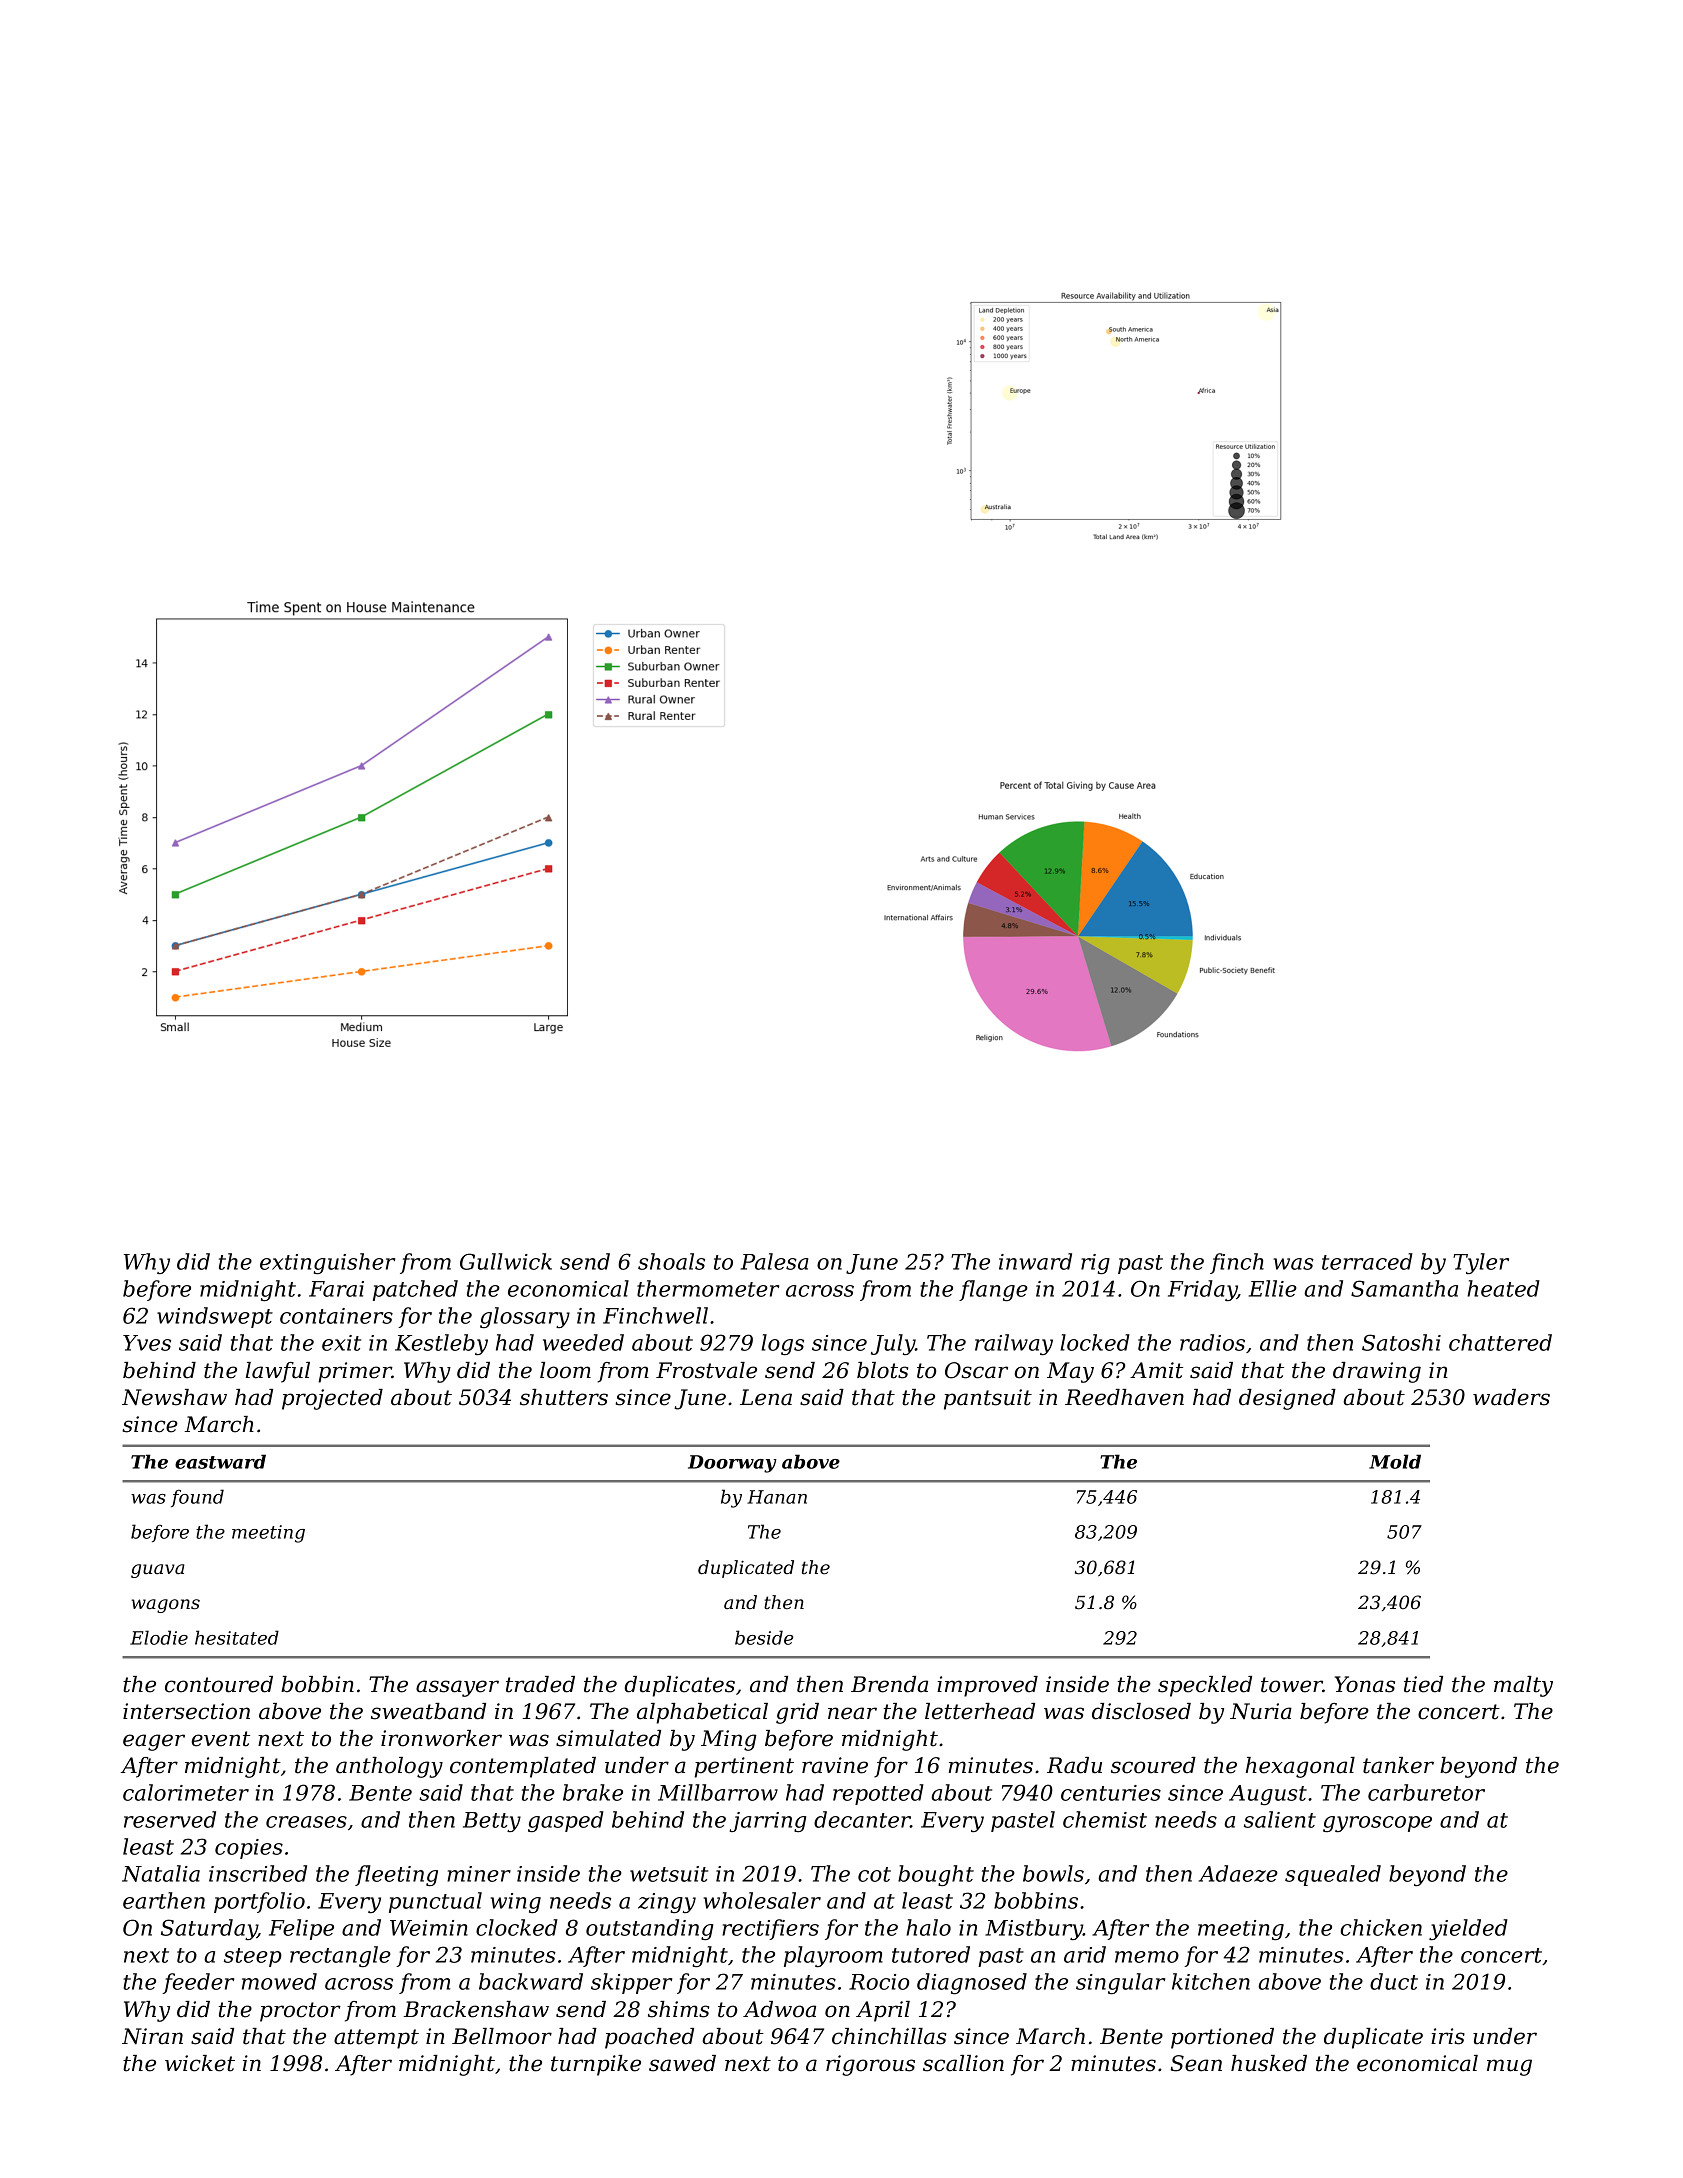  Describe the element at coordinates (540, 1684) in the screenshot. I see `traded` at that location.
